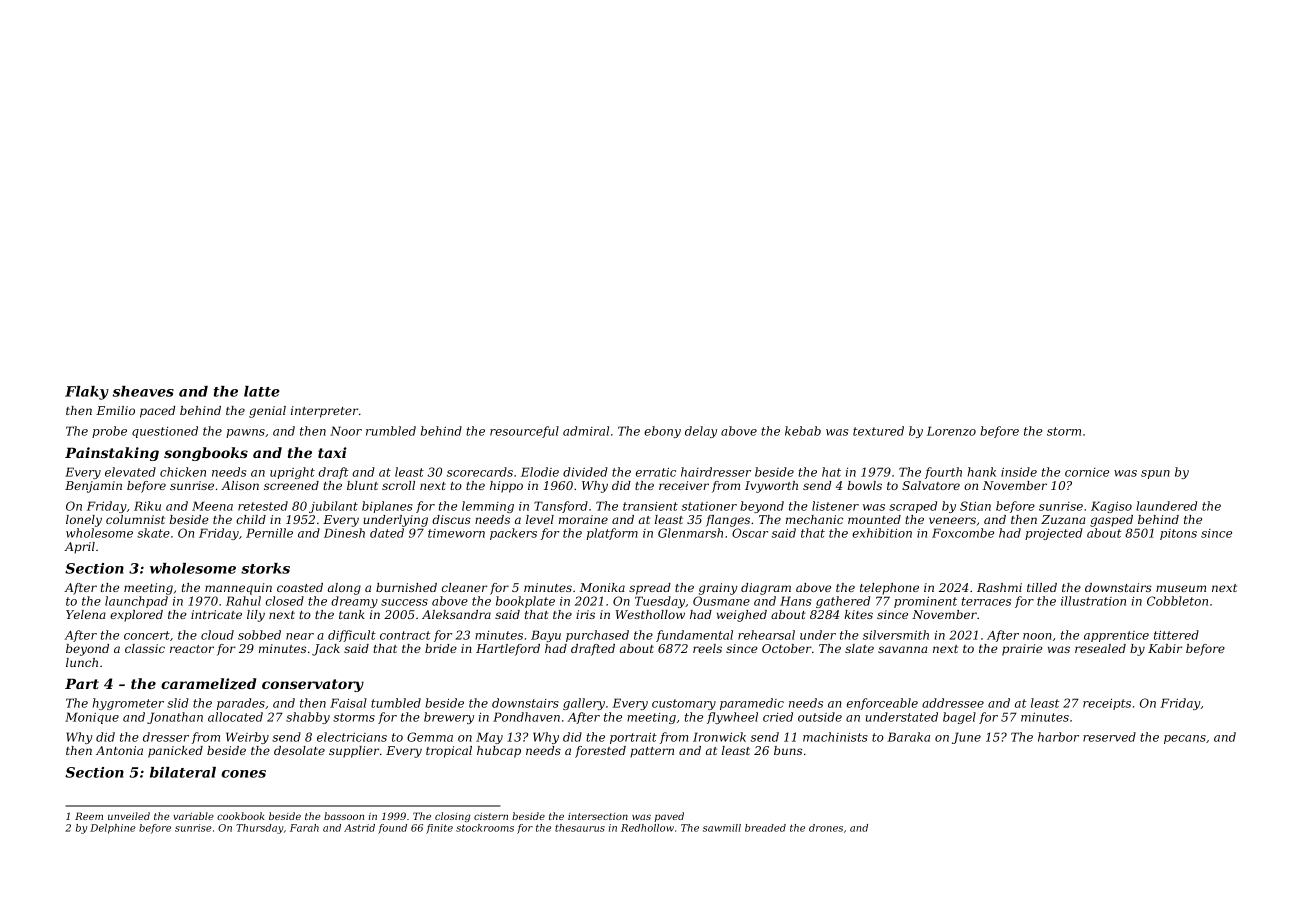  Describe the element at coordinates (348, 703) in the page. I see `Faisal` at that location.
